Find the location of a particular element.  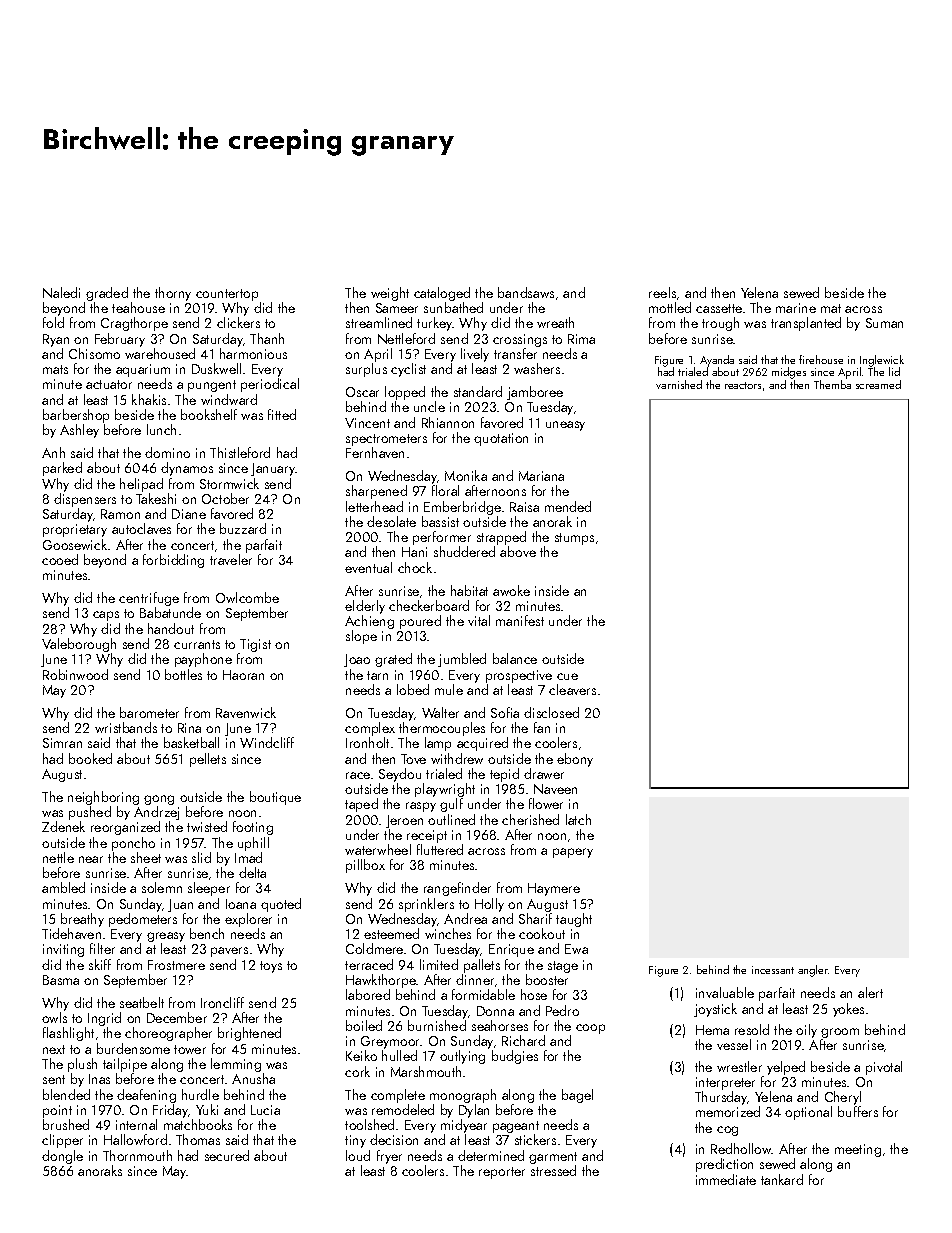

Windcliff is located at coordinates (267, 742).
